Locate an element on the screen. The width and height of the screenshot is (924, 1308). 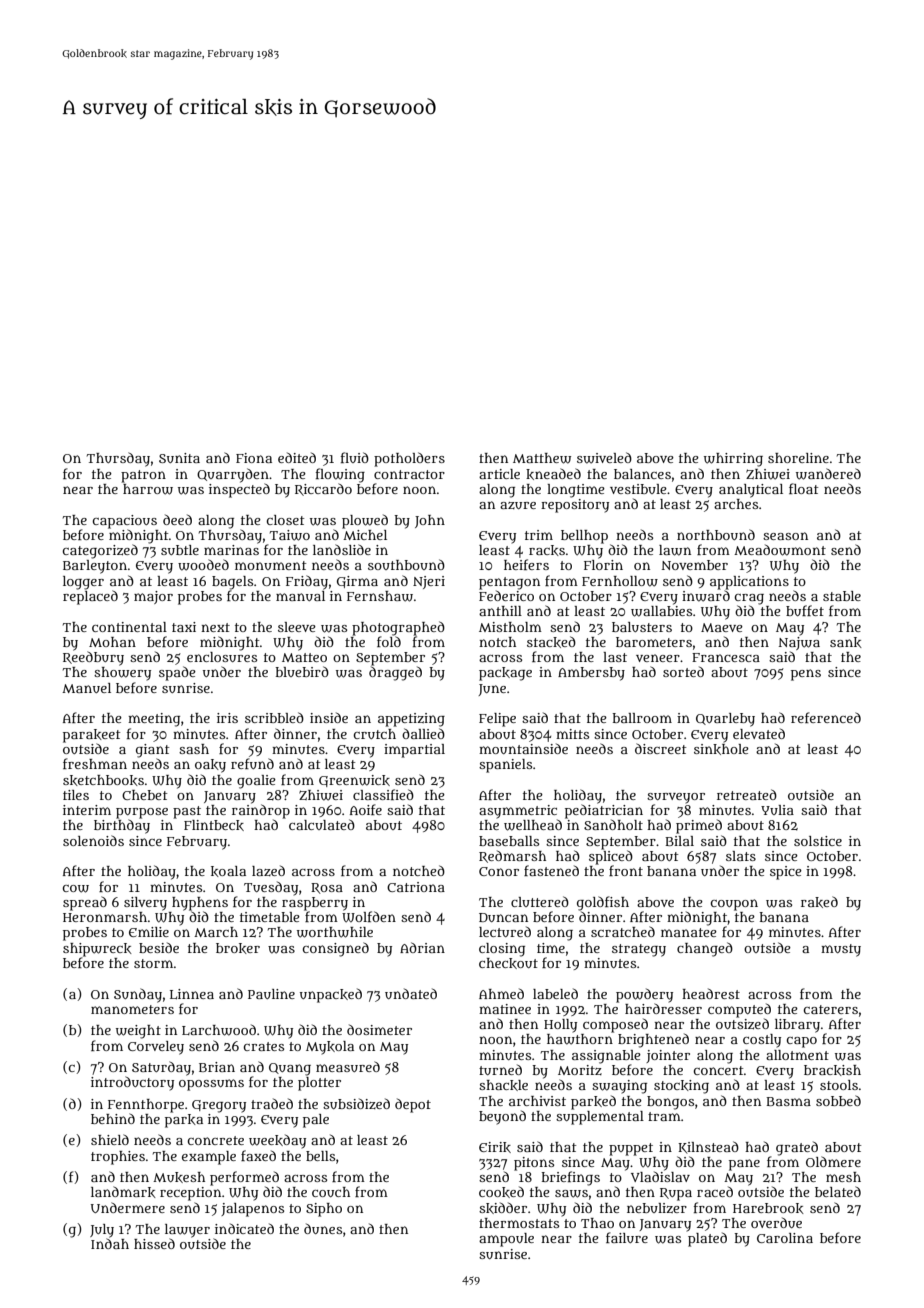
ampoule is located at coordinates (506, 1240).
